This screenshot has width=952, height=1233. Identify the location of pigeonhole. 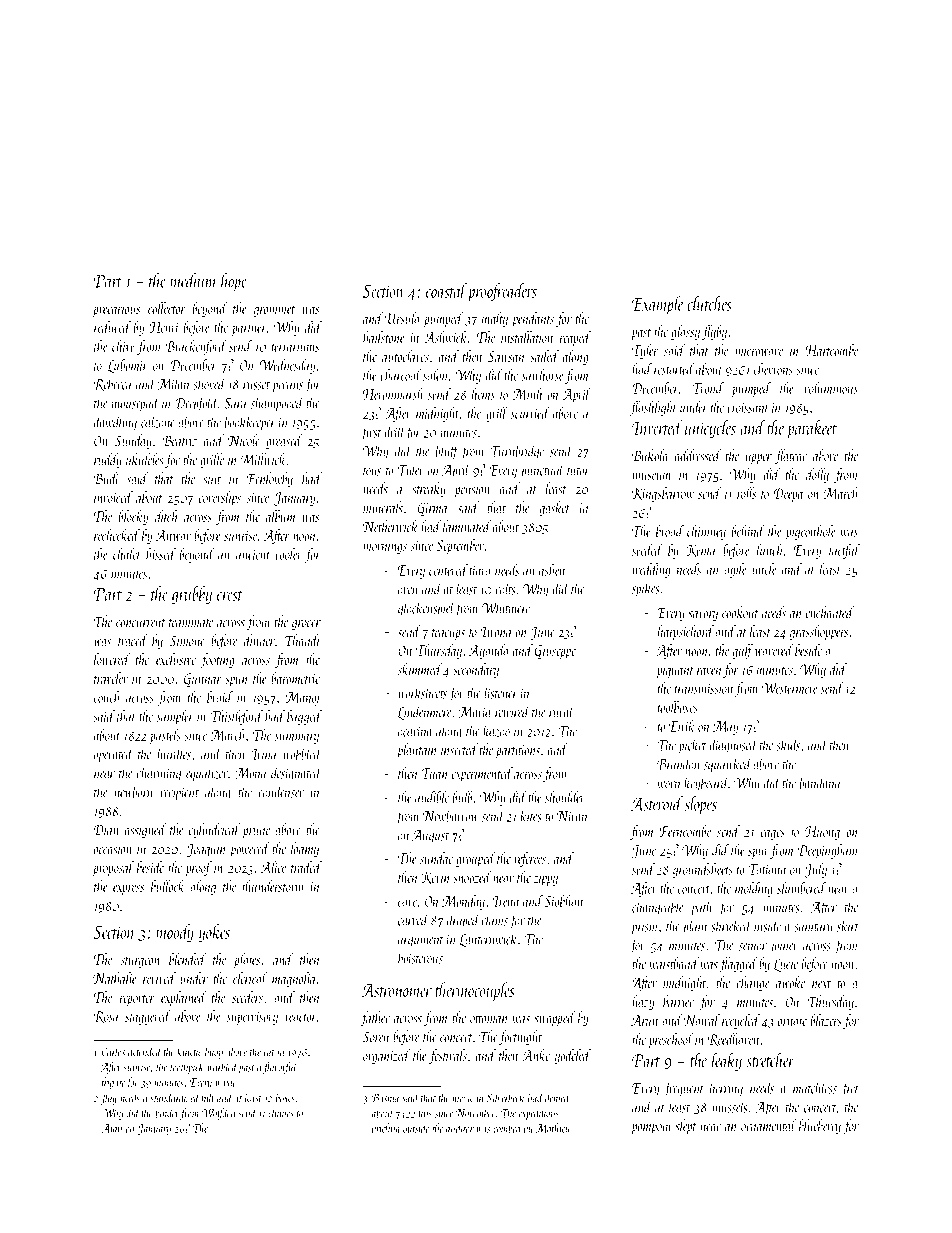
(810, 532).
